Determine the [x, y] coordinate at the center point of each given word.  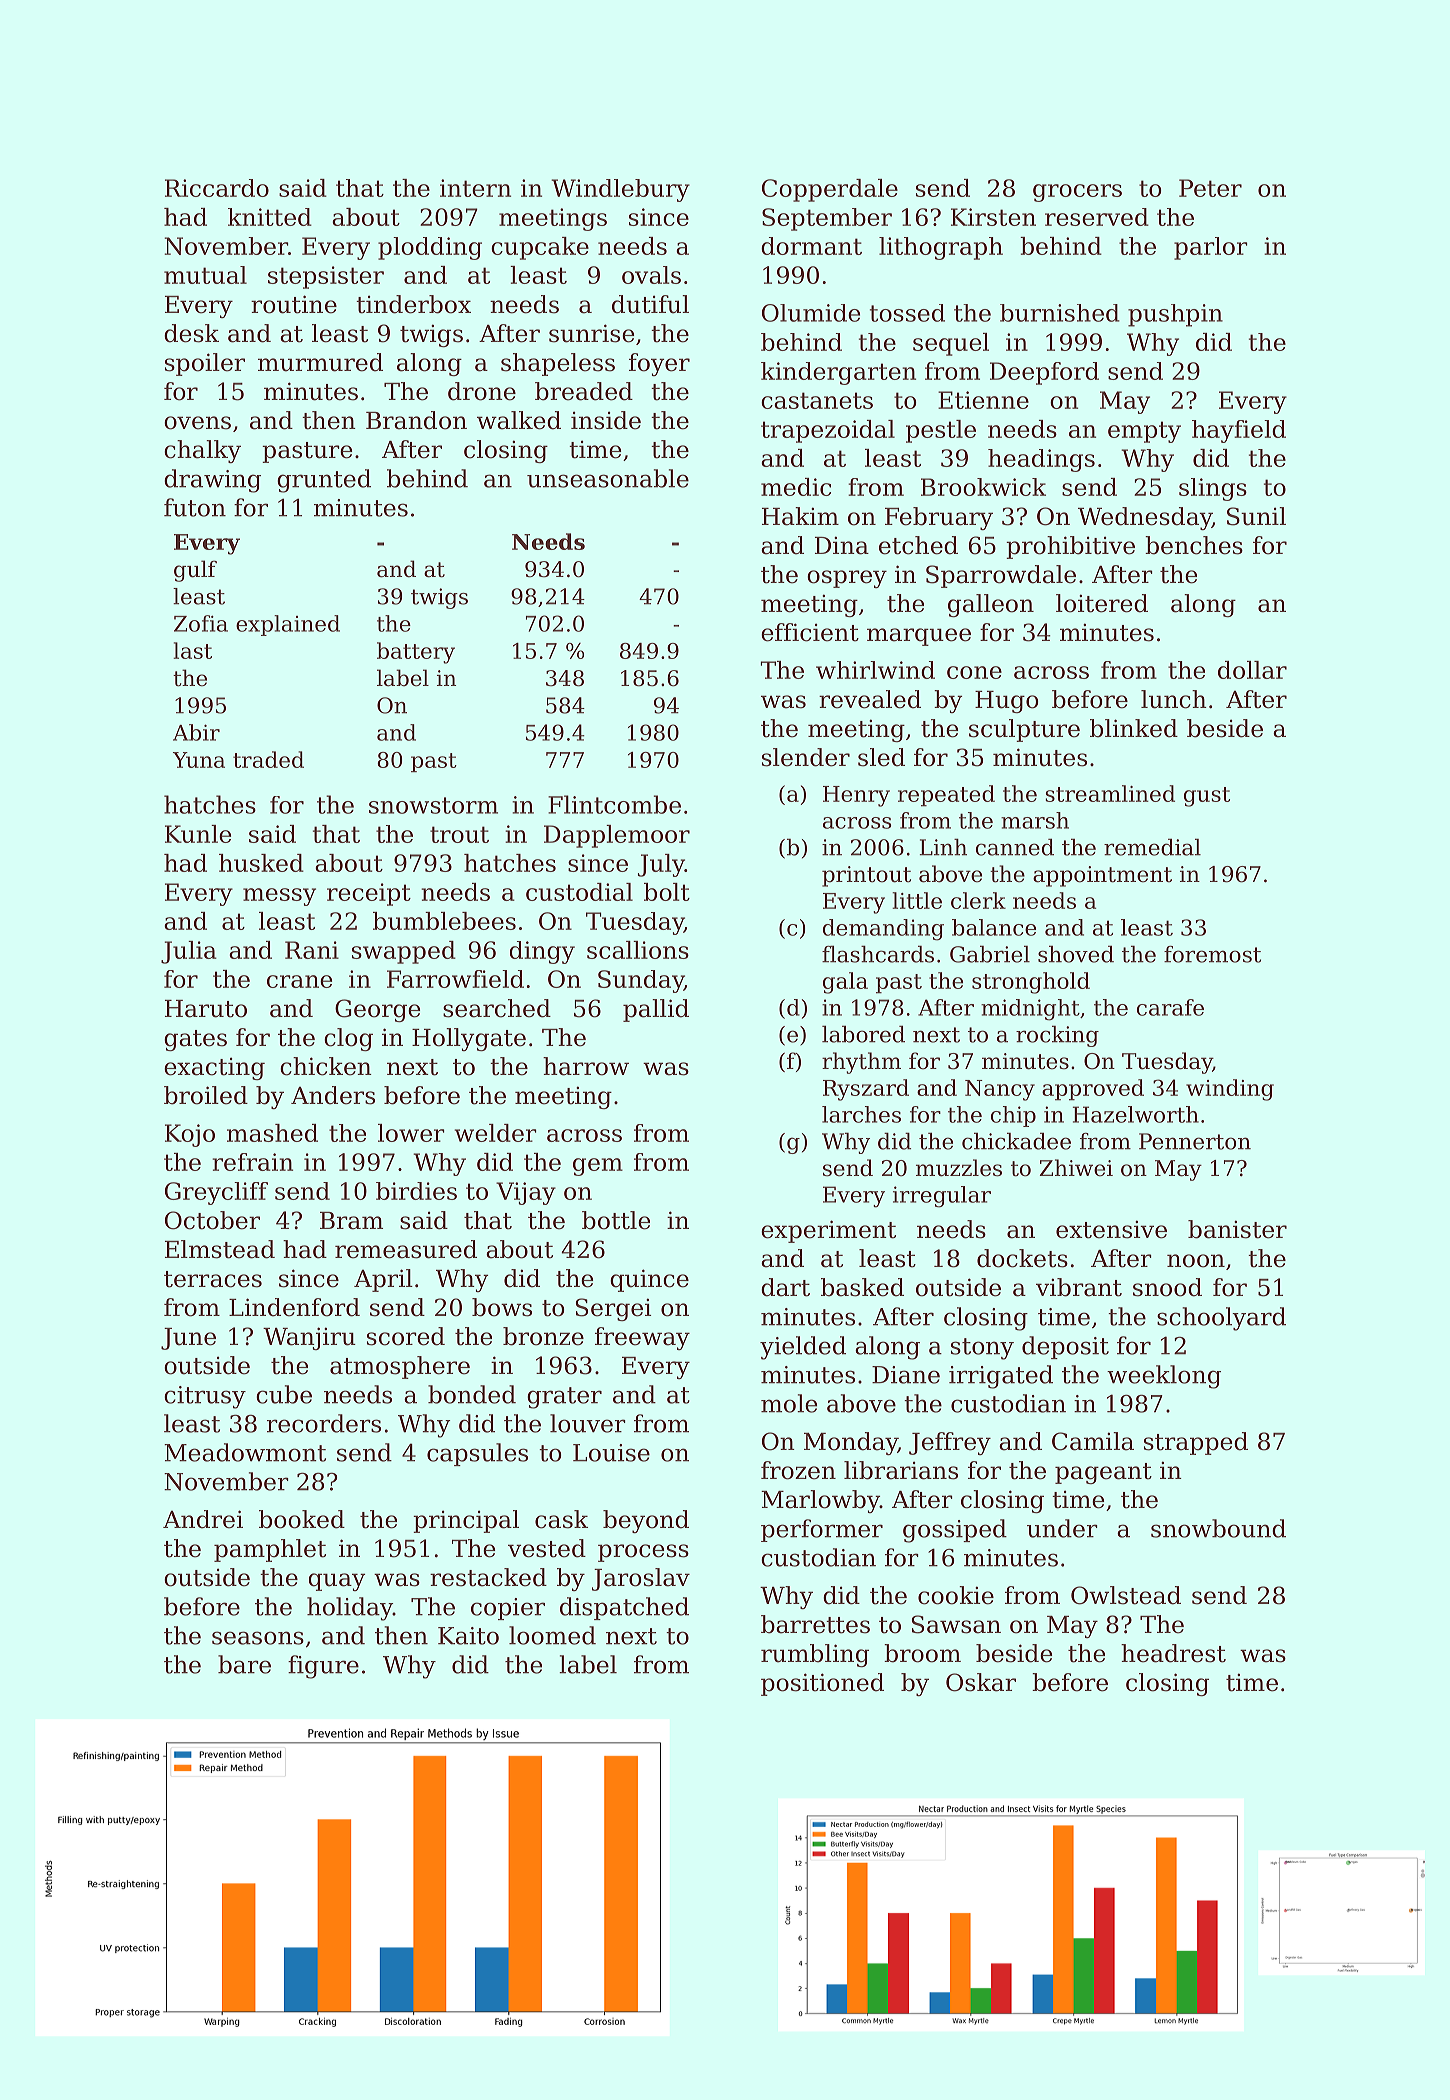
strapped [1196, 1443]
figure [323, 1667]
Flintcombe [614, 804]
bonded [472, 1394]
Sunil [1256, 516]
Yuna [199, 760]
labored [863, 1034]
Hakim [800, 516]
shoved [1076, 954]
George [377, 1010]
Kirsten [993, 217]
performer [822, 1530]
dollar [1252, 670]
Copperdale [830, 190]
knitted [270, 217]
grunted [324, 481]
